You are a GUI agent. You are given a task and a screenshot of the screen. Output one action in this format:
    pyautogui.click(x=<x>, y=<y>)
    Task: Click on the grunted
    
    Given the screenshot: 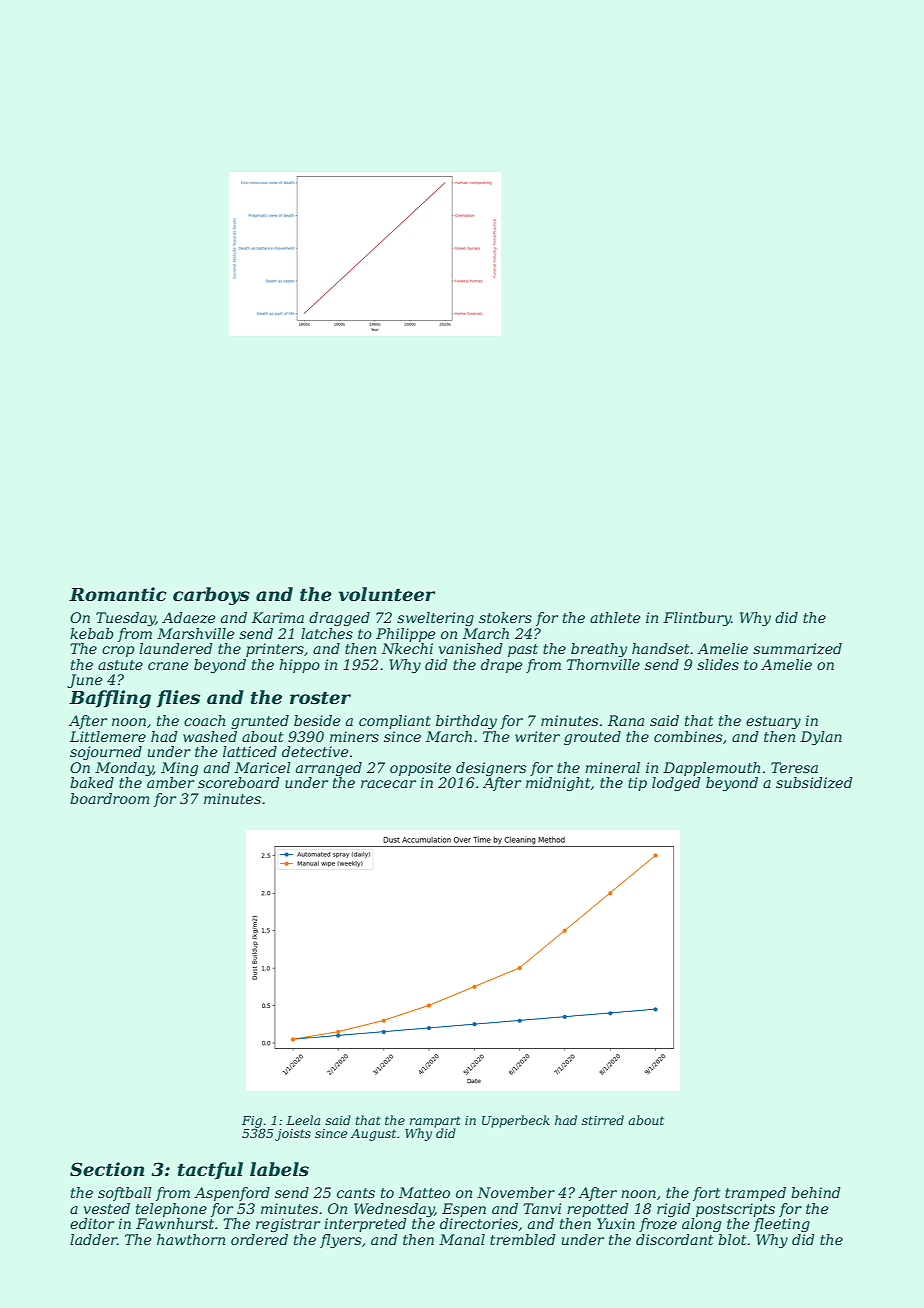 What is the action you would take?
    pyautogui.click(x=260, y=722)
